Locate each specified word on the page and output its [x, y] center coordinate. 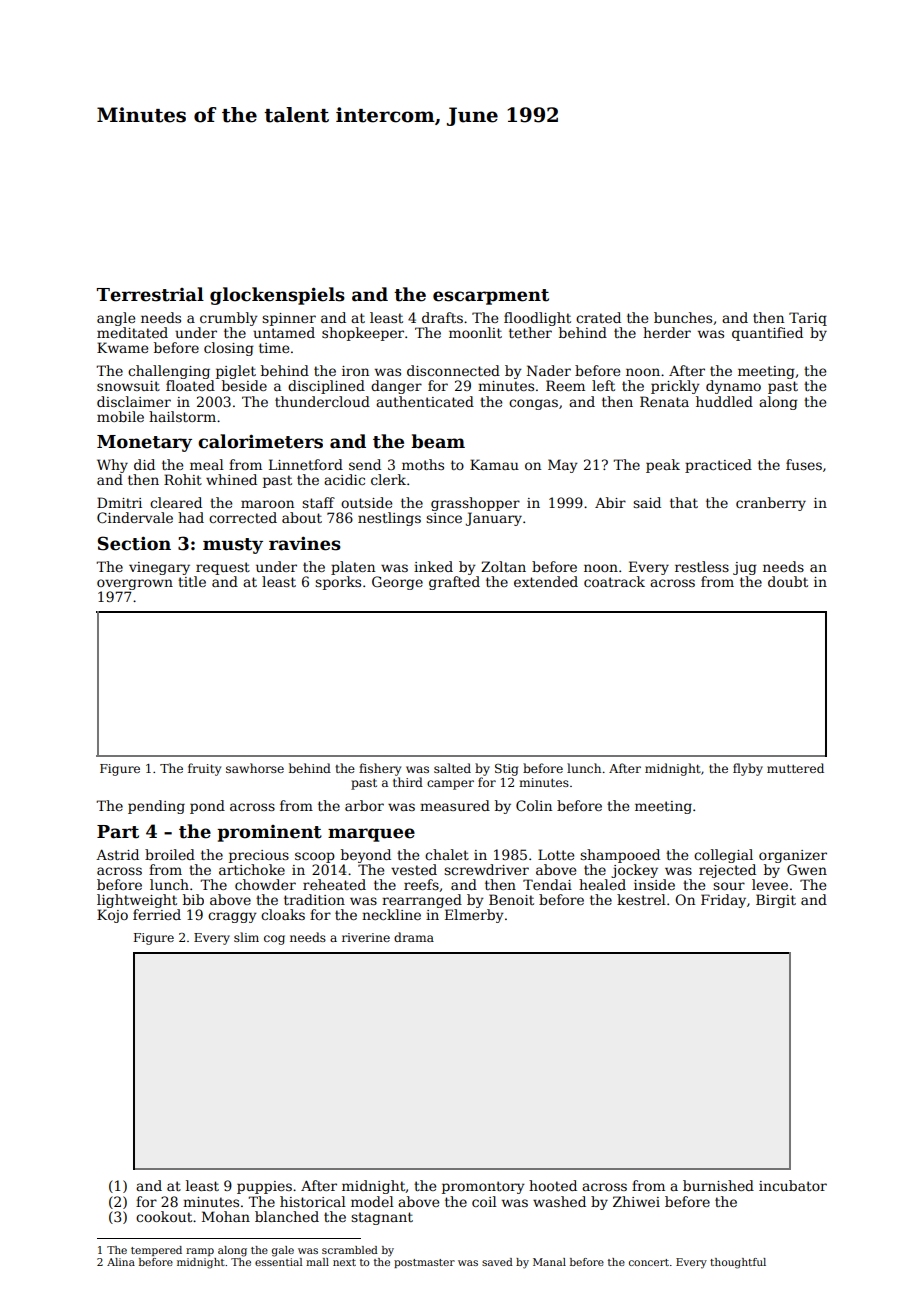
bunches [683, 317]
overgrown [135, 584]
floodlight [537, 319]
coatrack [614, 581]
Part [118, 832]
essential [278, 1262]
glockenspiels [277, 296]
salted [452, 768]
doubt [788, 581]
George [397, 583]
